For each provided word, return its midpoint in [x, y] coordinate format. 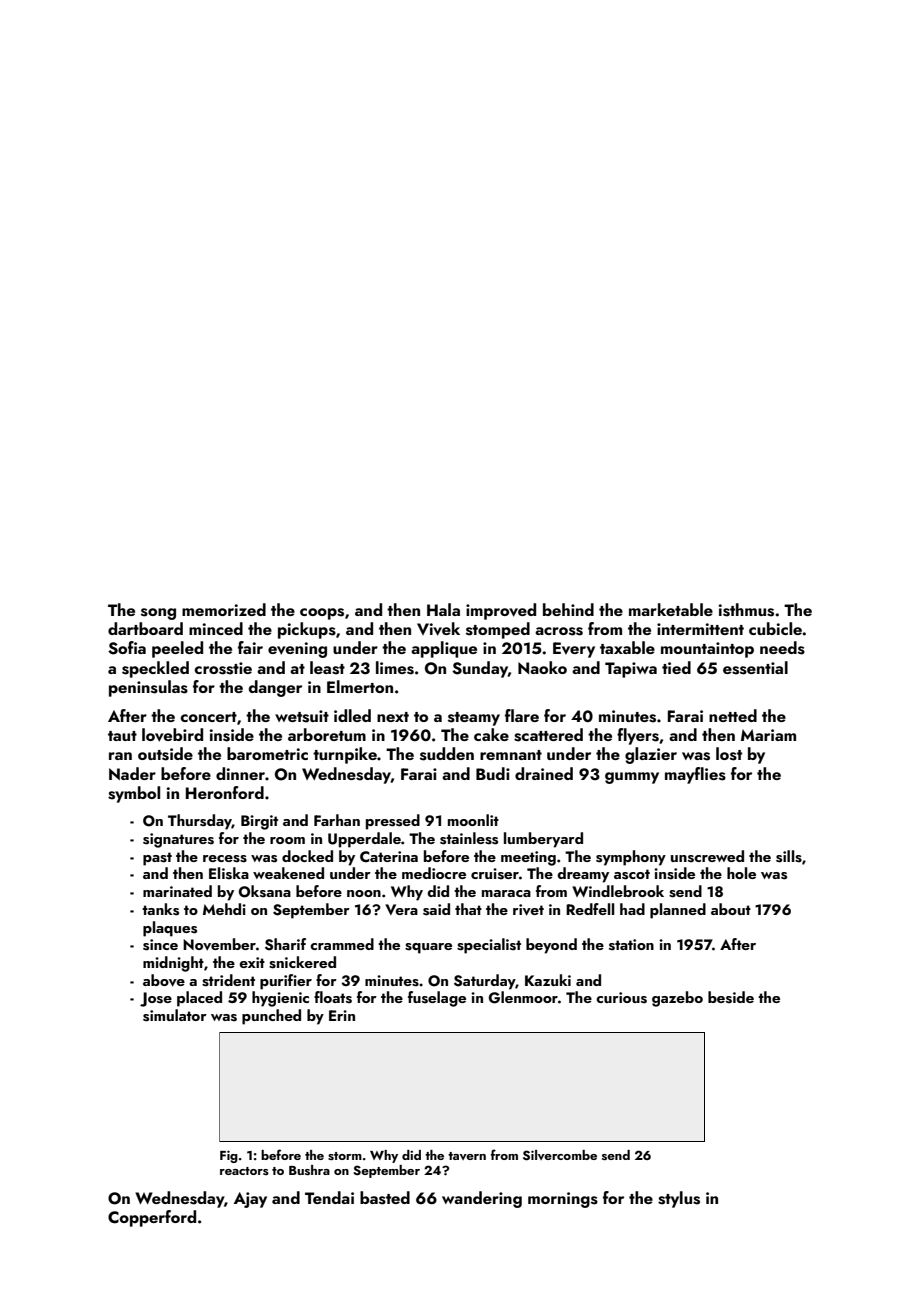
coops [322, 614]
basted [385, 1198]
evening [297, 650]
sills [789, 856]
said [436, 909]
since [160, 945]
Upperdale [364, 840]
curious [621, 998]
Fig [229, 1156]
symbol [134, 794]
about [731, 909]
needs [782, 648]
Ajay [250, 1200]
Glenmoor [523, 997]
